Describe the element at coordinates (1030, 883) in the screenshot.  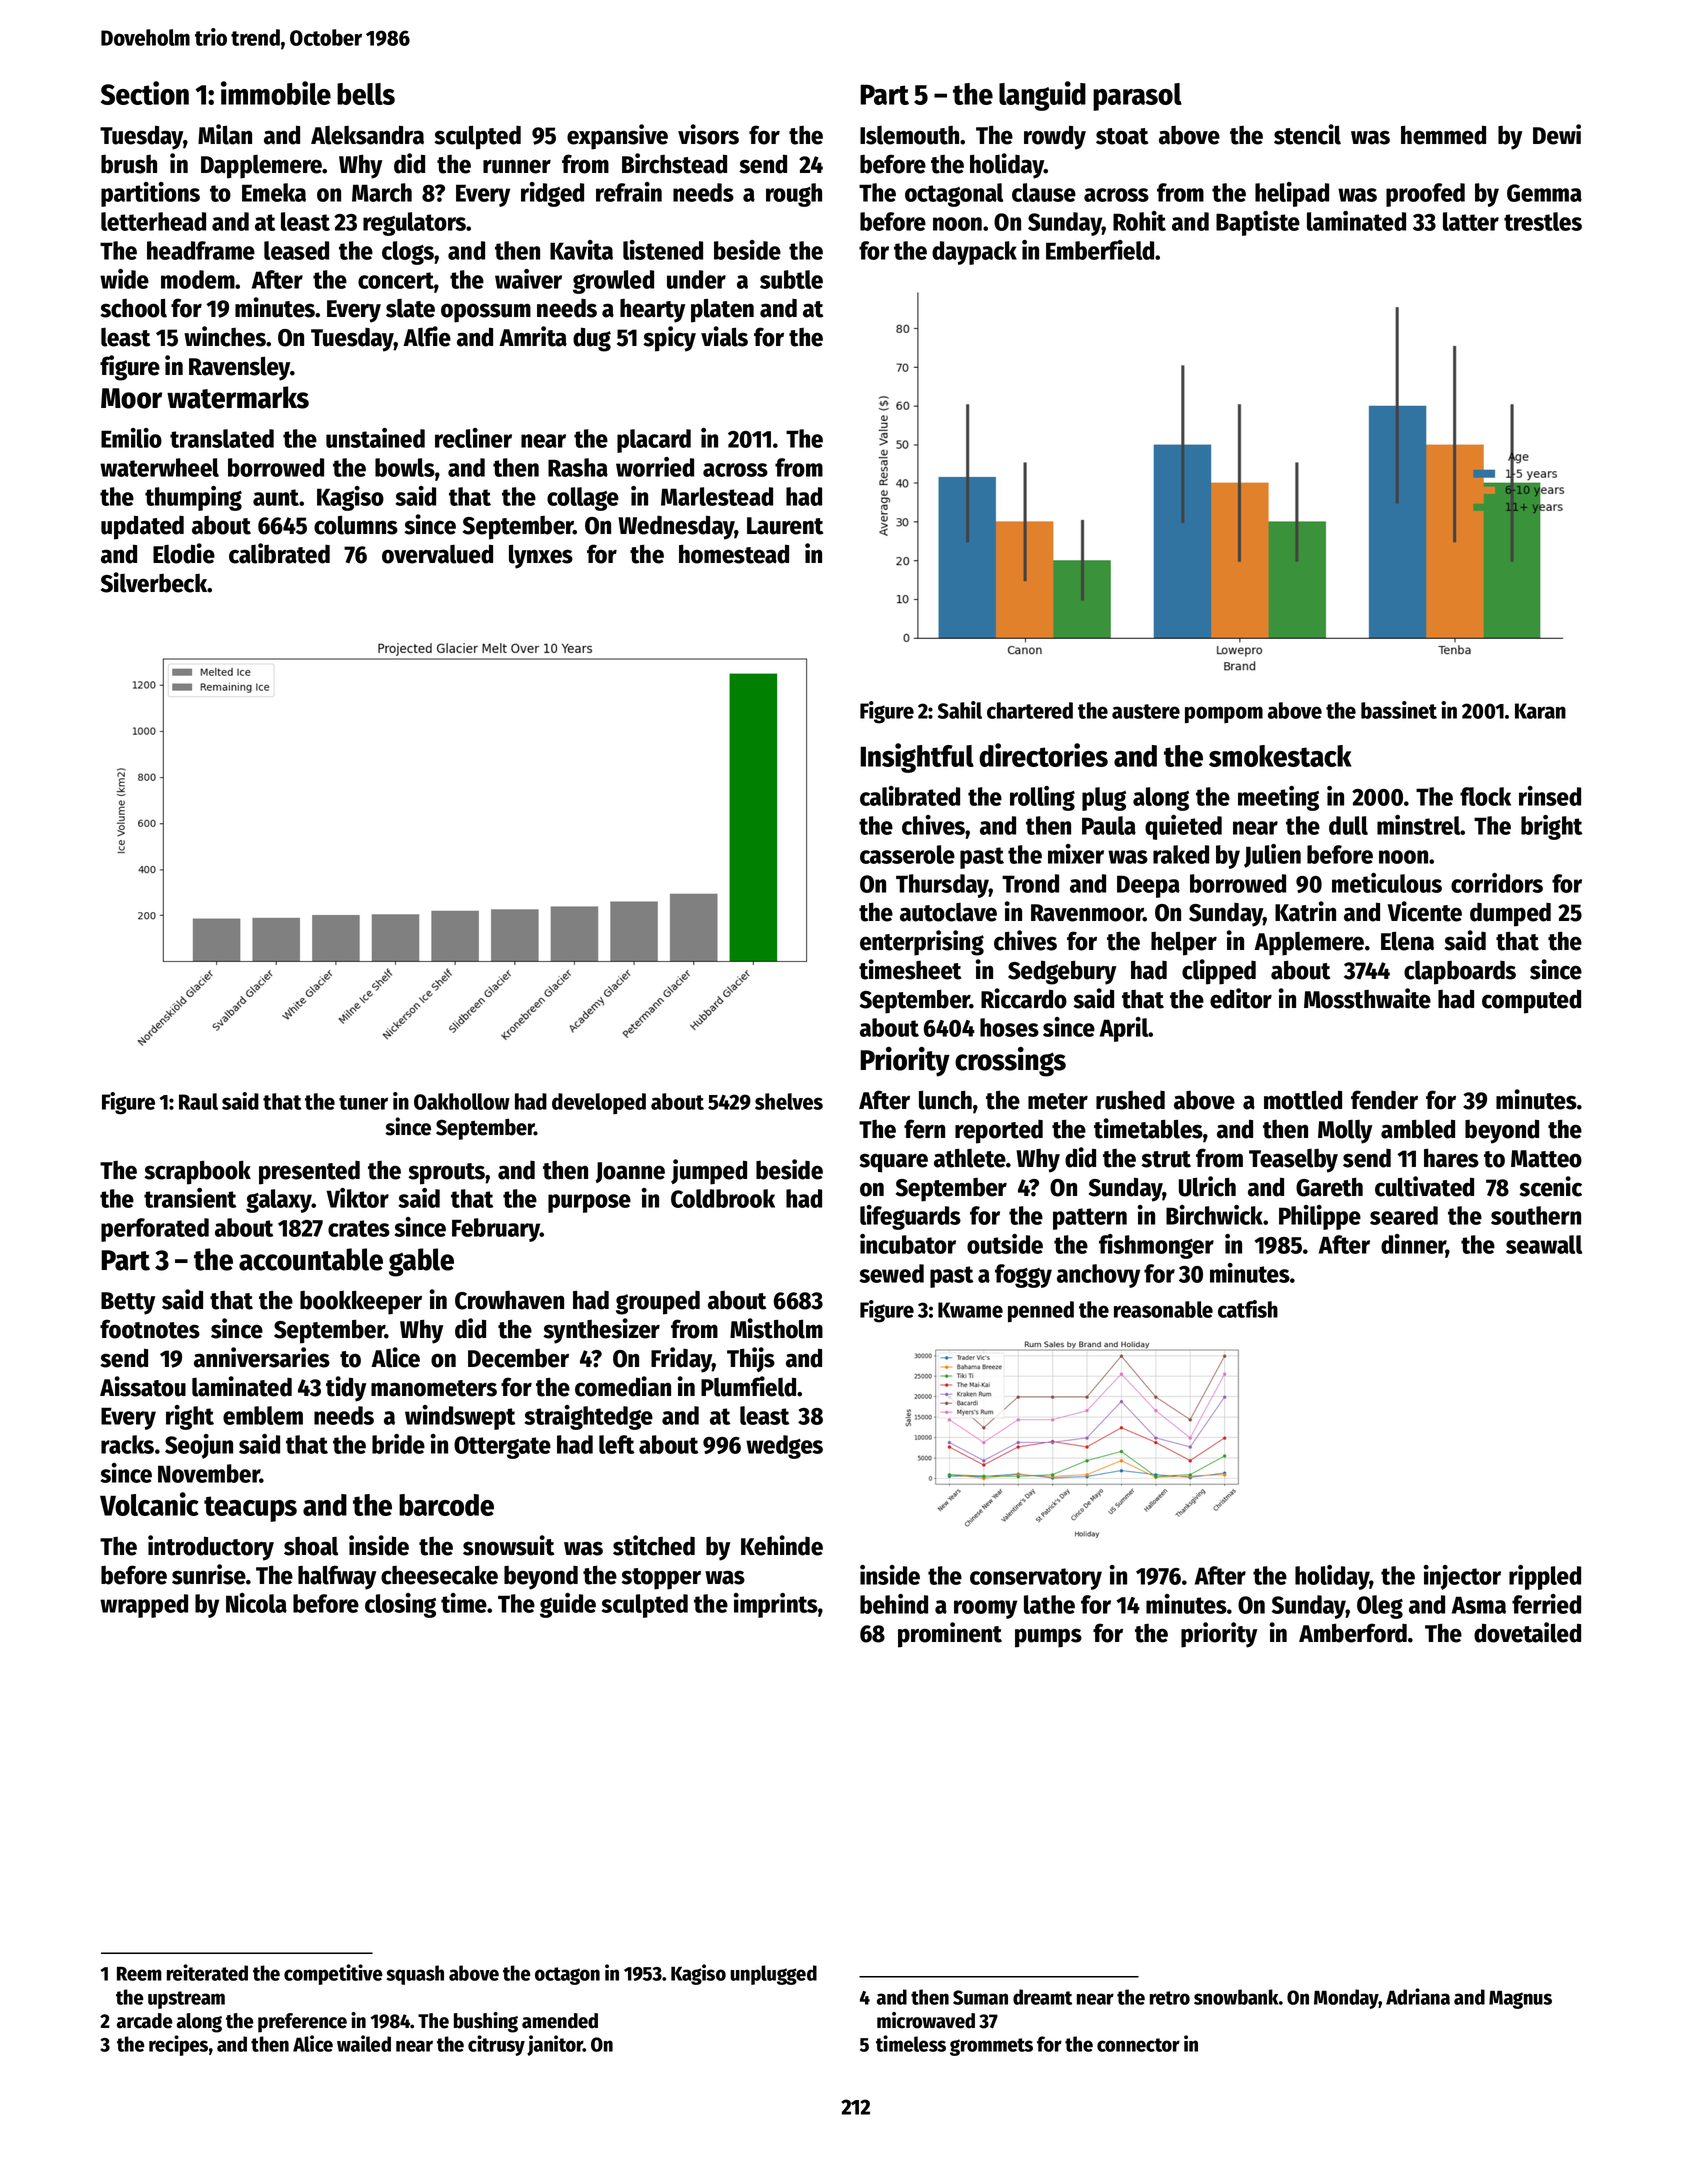
I see `Trond` at that location.
